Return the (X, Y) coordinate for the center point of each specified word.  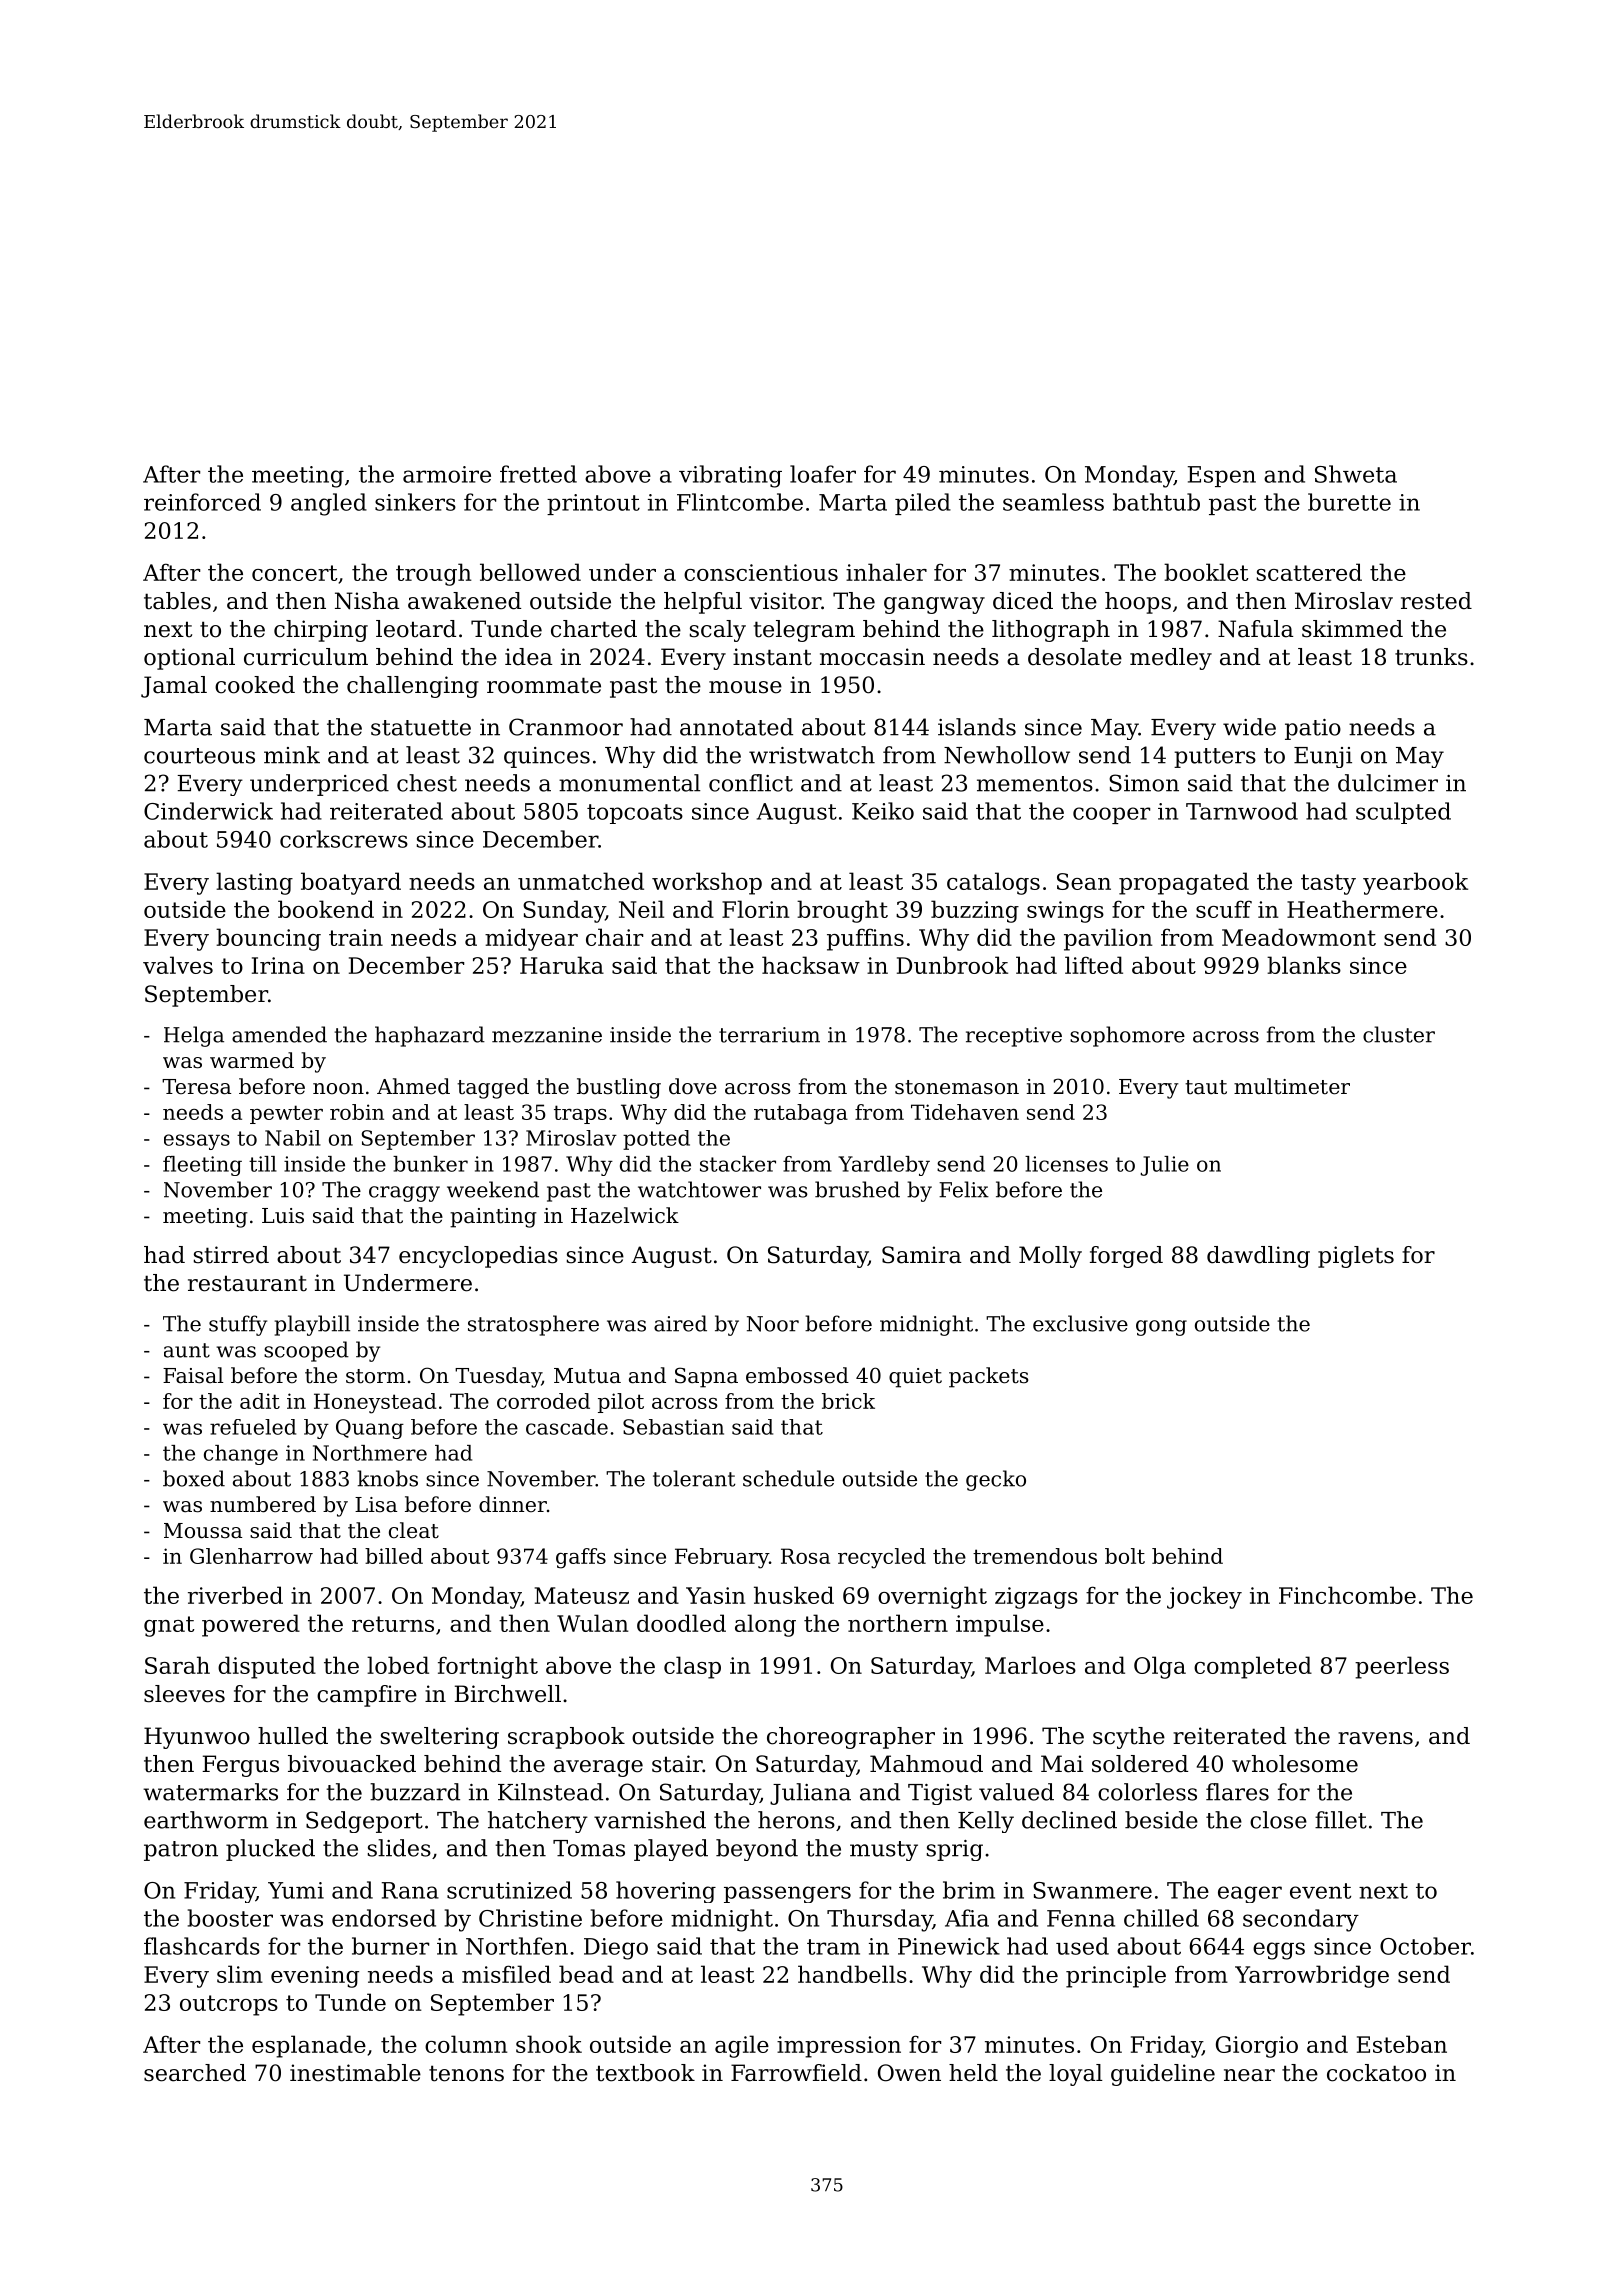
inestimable (355, 2073)
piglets (1356, 1257)
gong (1161, 1328)
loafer (823, 474)
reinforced (202, 502)
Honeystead (375, 1403)
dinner (513, 1504)
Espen (1222, 476)
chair (614, 937)
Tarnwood (1242, 811)
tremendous (1035, 1556)
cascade (567, 1427)
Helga (194, 1036)
